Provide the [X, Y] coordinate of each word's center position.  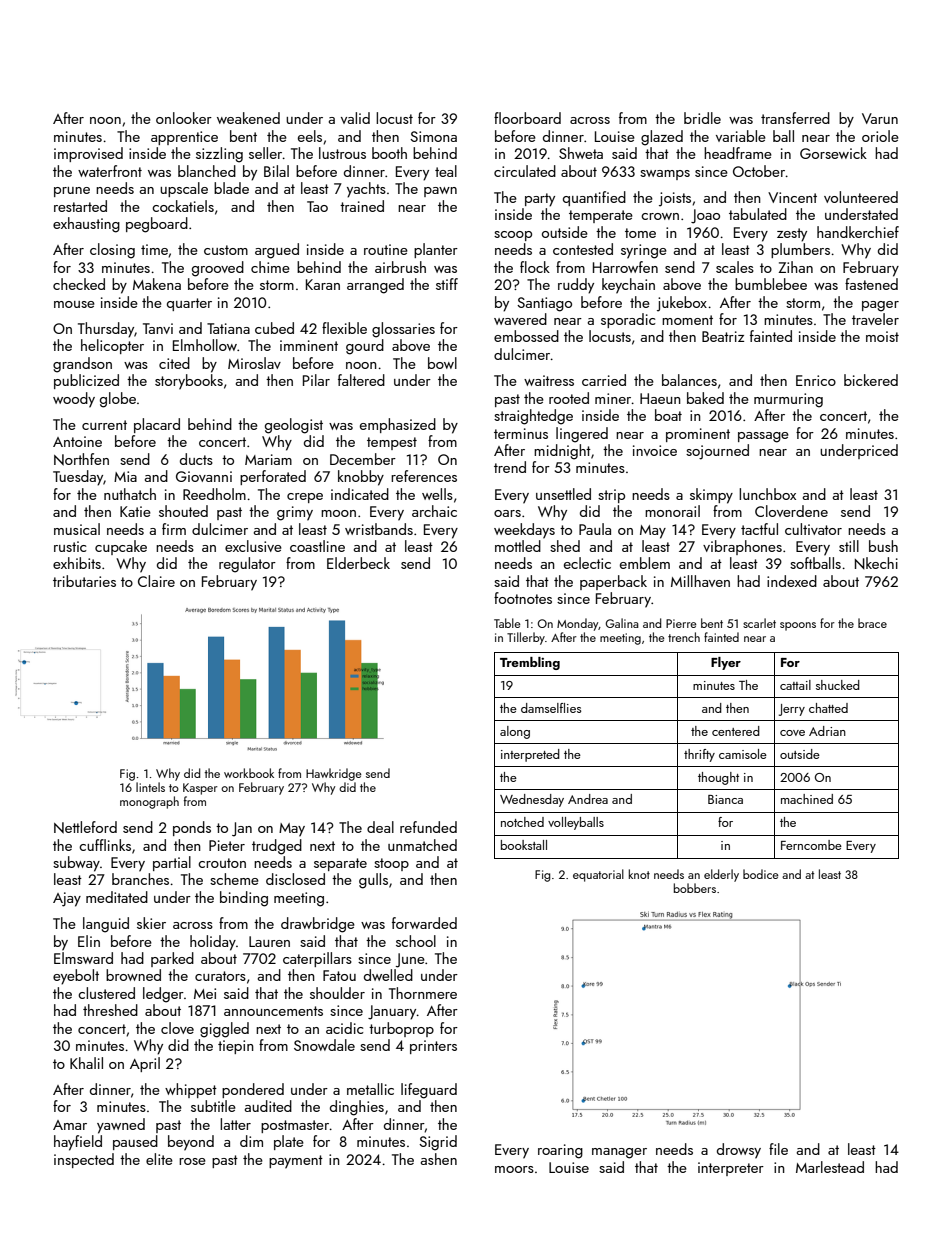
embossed [526, 336]
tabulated [758, 214]
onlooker [184, 118]
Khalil [86, 1063]
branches [140, 879]
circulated [525, 171]
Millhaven [700, 581]
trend [510, 467]
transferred [795, 118]
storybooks [189, 382]
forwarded [424, 923]
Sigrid [438, 1143]
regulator [247, 565]
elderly [721, 875]
